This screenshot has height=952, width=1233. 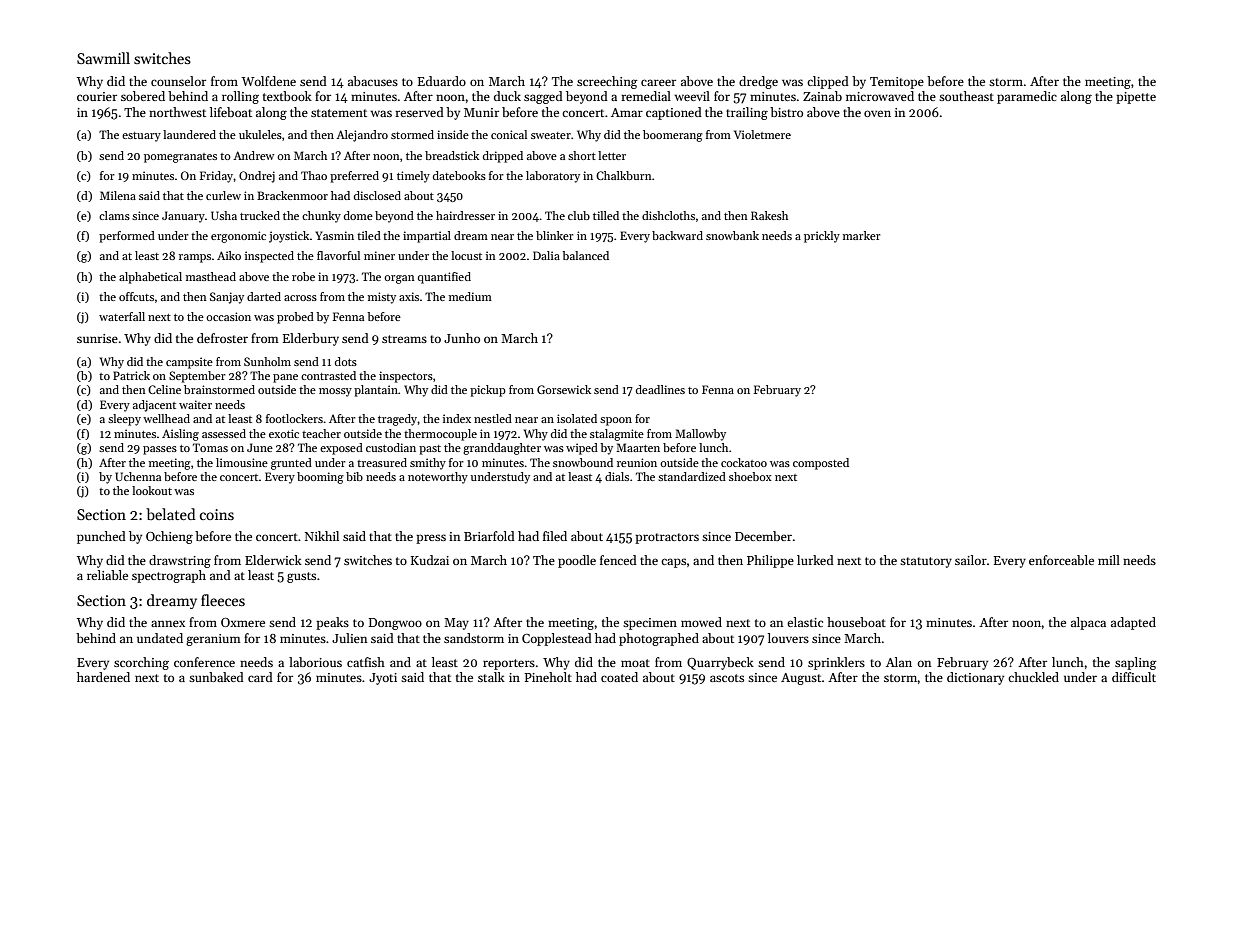 What do you see at coordinates (301, 577) in the screenshot?
I see `gusts` at bounding box center [301, 577].
